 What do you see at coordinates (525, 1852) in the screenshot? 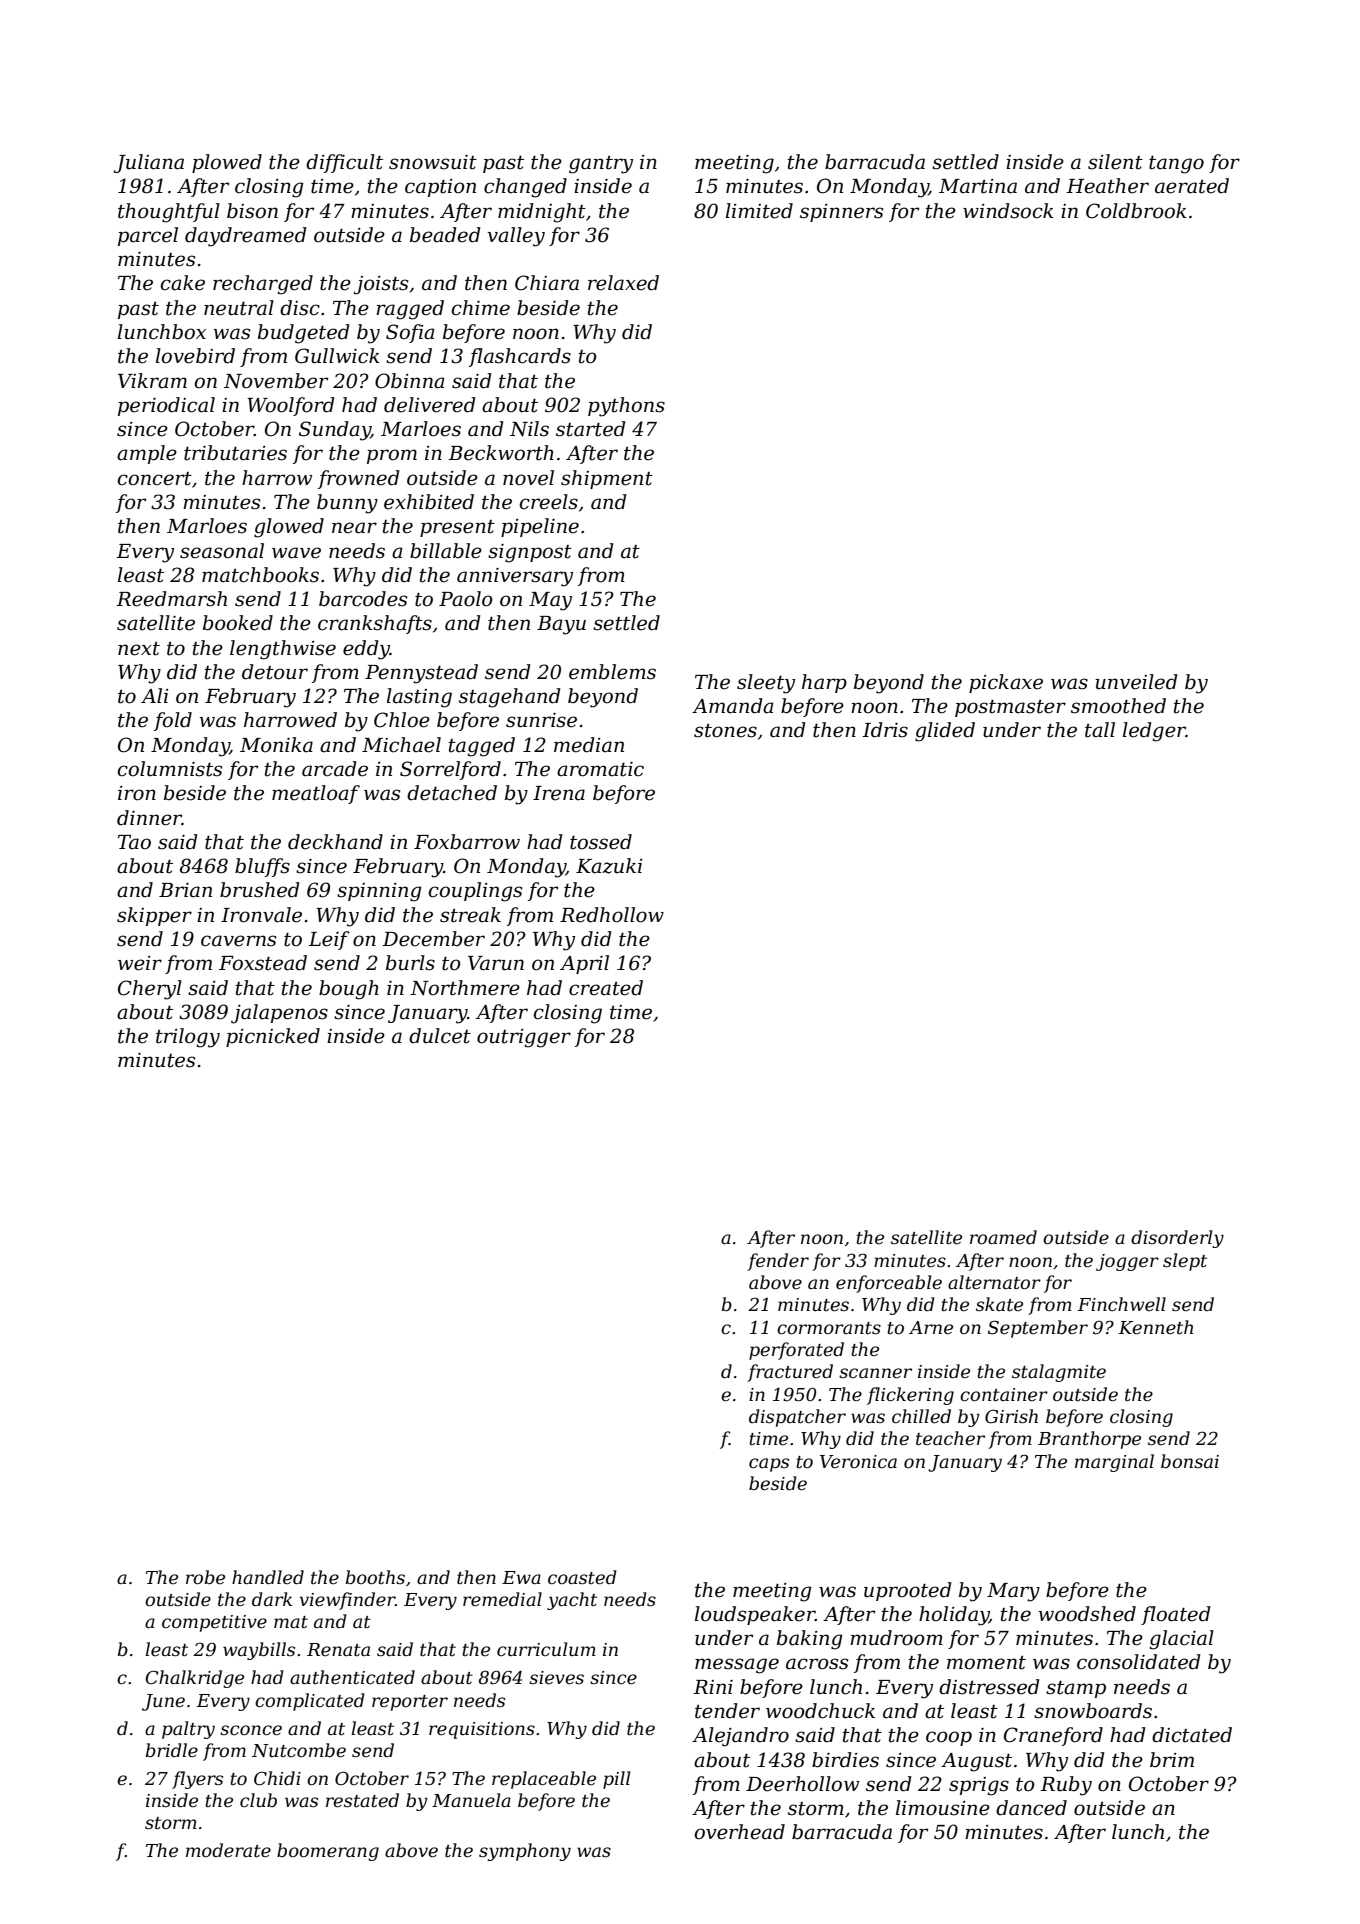
I see `symphony` at bounding box center [525, 1852].
